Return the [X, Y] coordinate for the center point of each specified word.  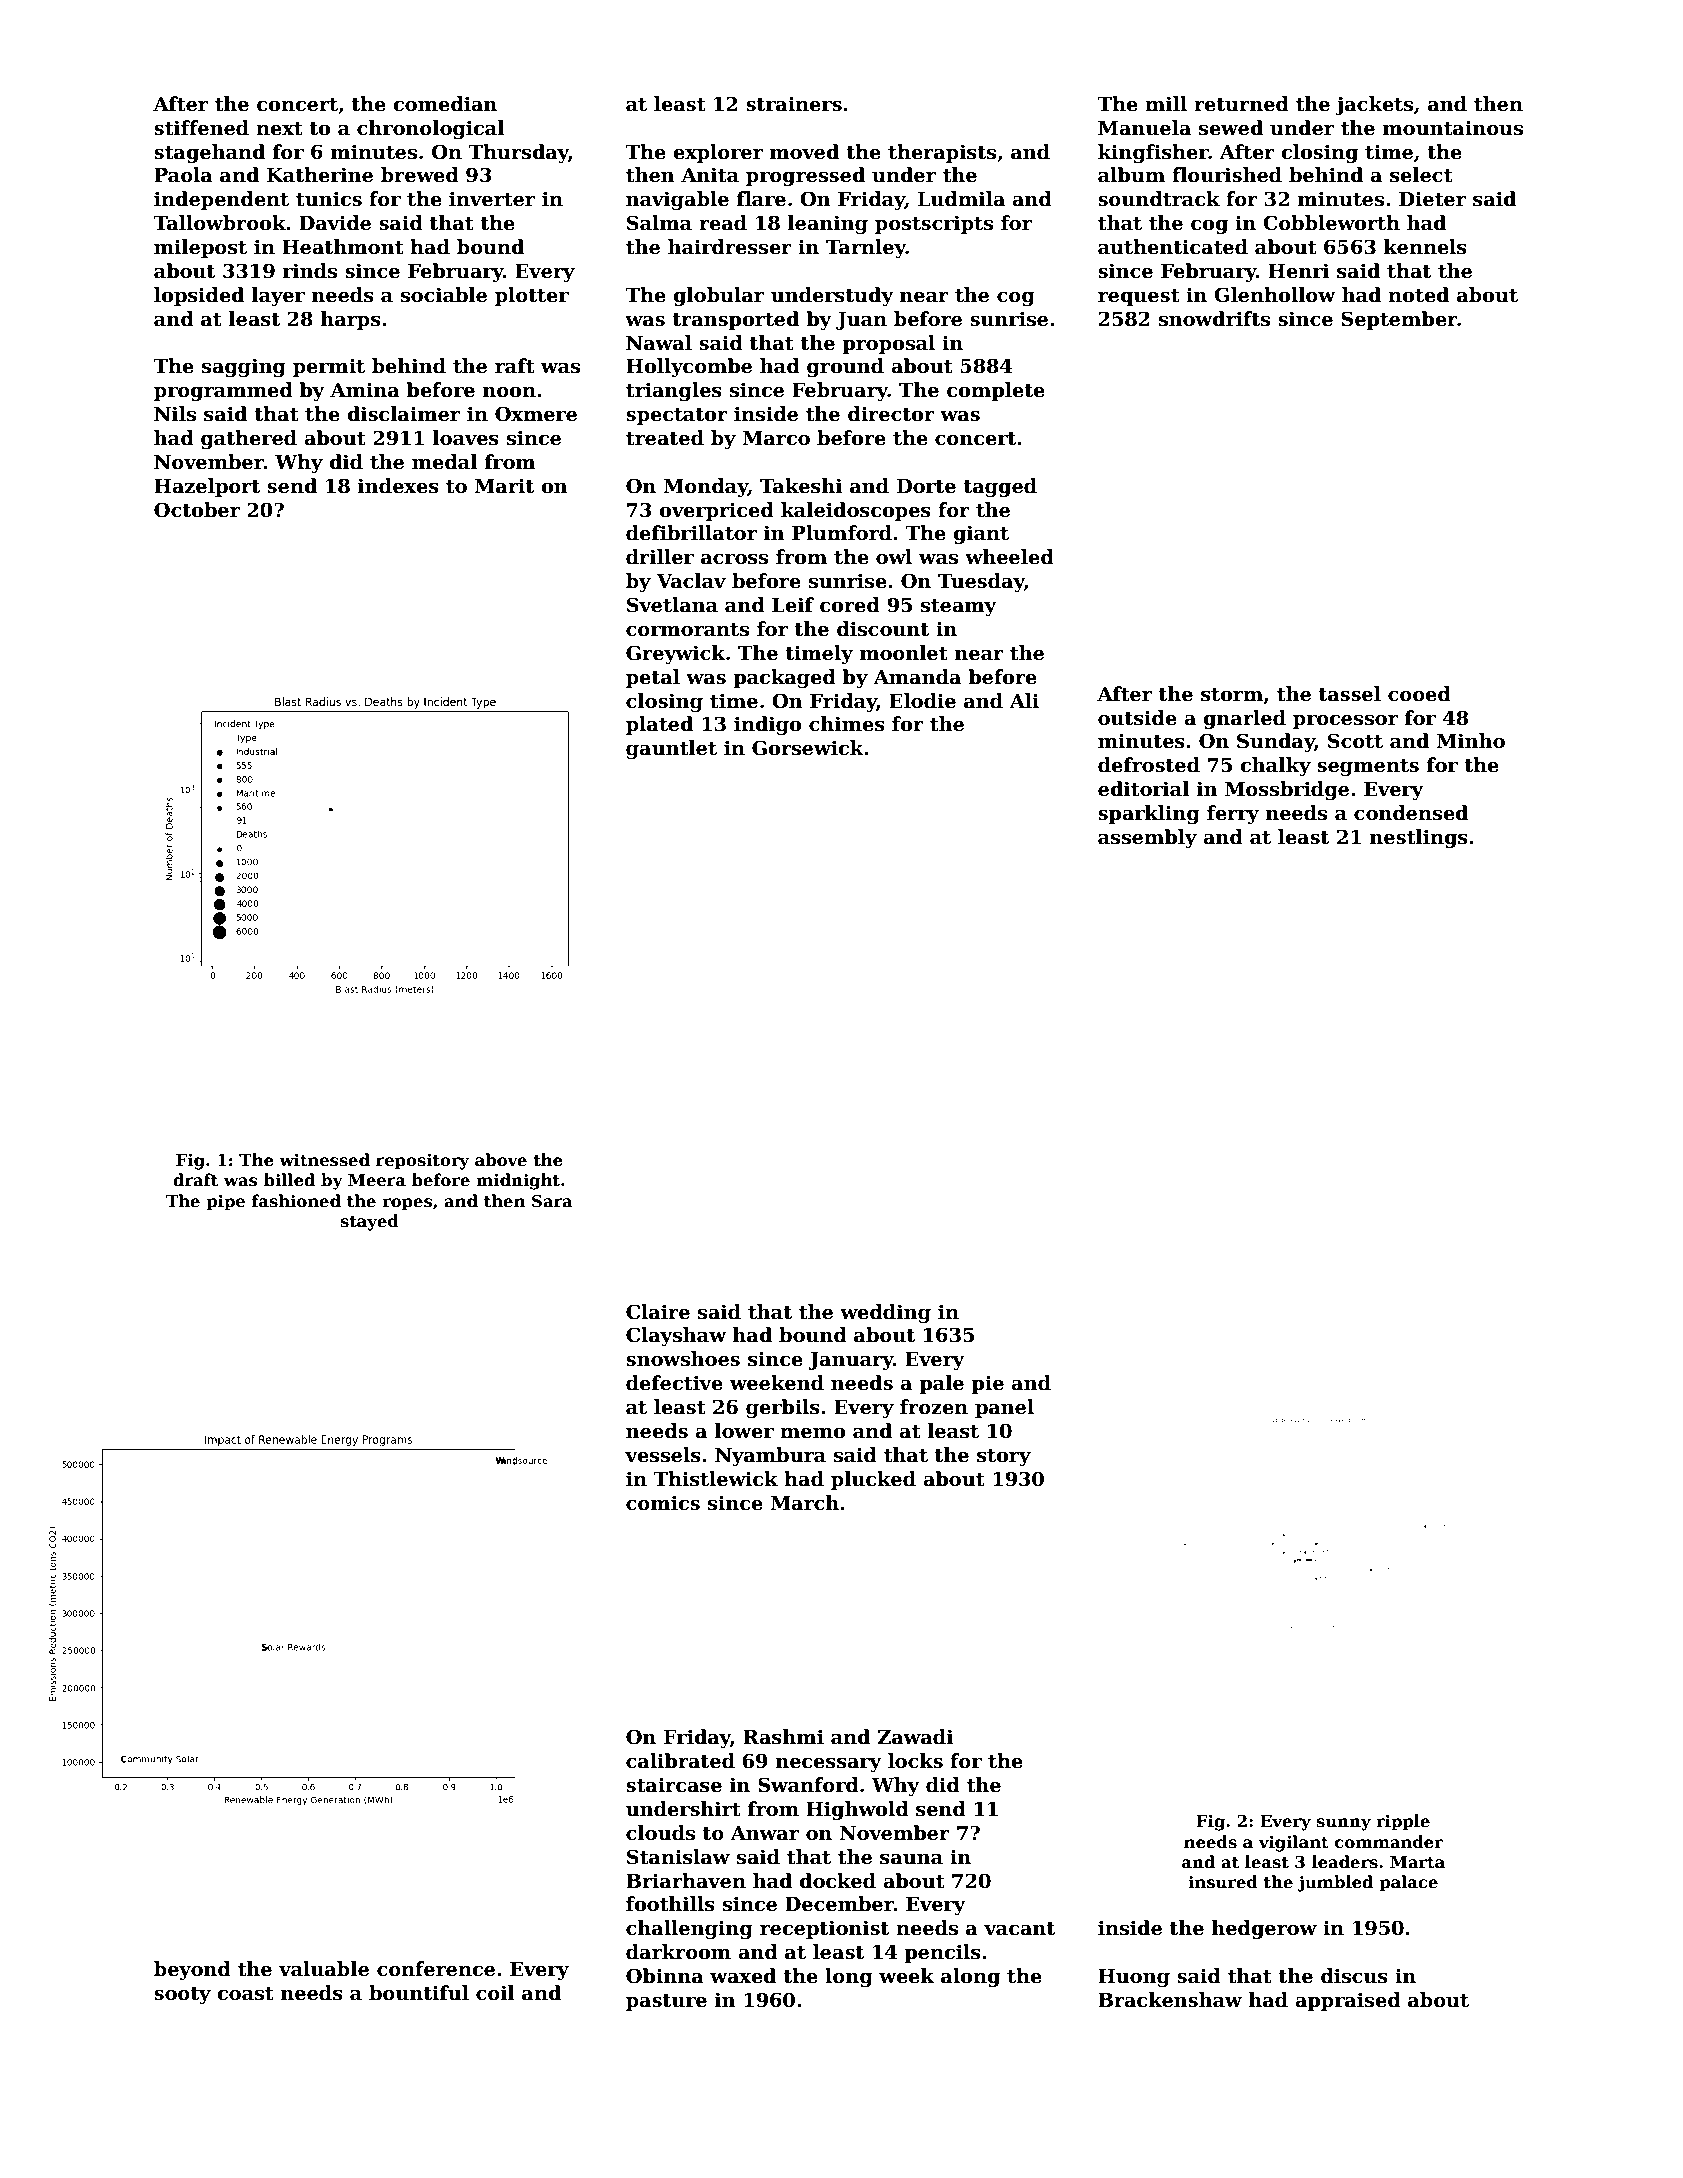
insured [1223, 1882]
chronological [431, 129]
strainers [794, 104]
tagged [1000, 487]
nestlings [1419, 838]
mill [1166, 103]
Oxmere [536, 414]
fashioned [296, 1201]
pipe [225, 1203]
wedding [885, 1313]
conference [436, 1969]
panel [1004, 1408]
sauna [911, 1859]
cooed [1419, 694]
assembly [1147, 838]
